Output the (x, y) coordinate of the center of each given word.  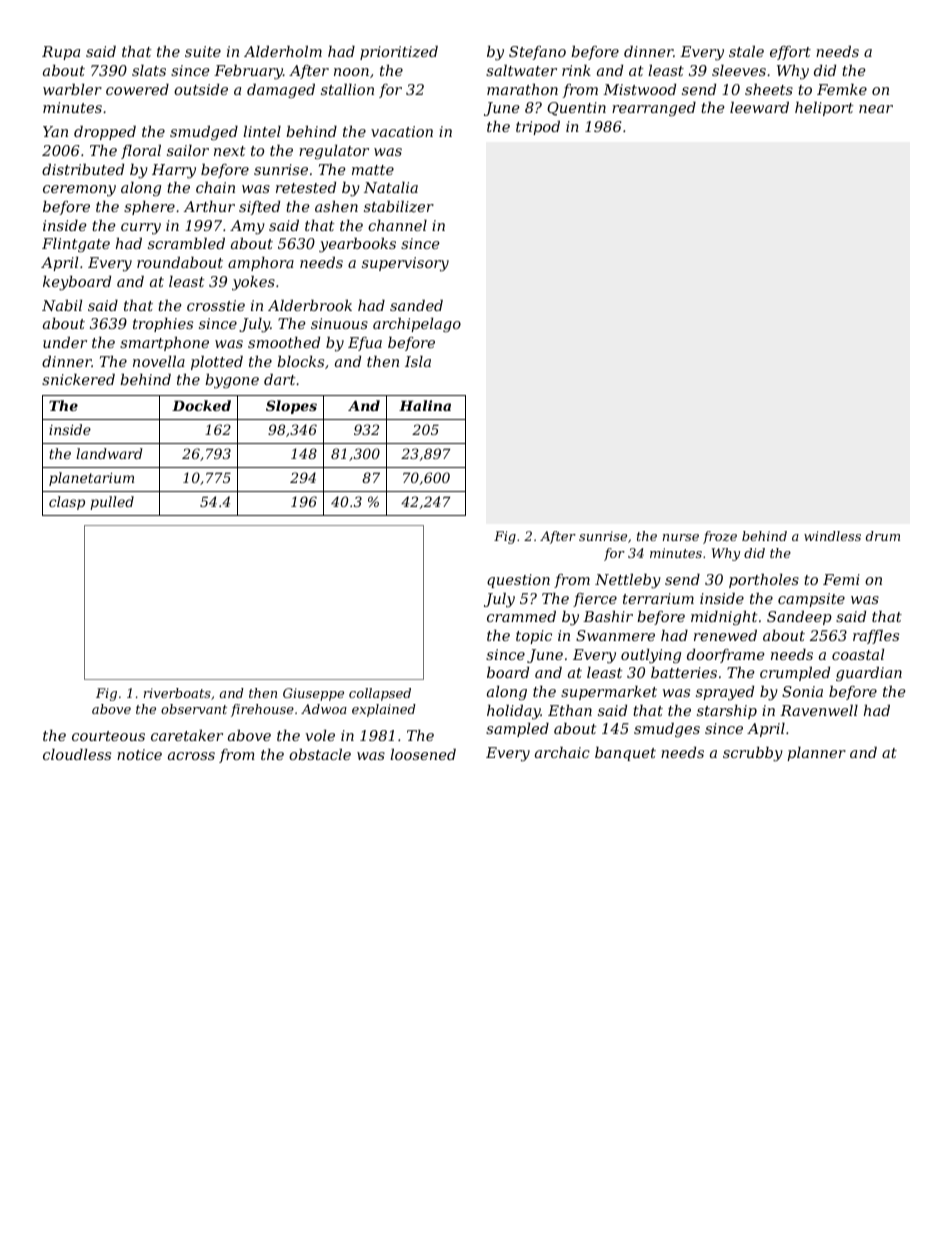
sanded (416, 305)
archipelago (417, 325)
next (230, 151)
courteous (108, 736)
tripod (538, 128)
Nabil (62, 305)
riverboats (177, 693)
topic (534, 637)
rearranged (654, 109)
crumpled (795, 674)
